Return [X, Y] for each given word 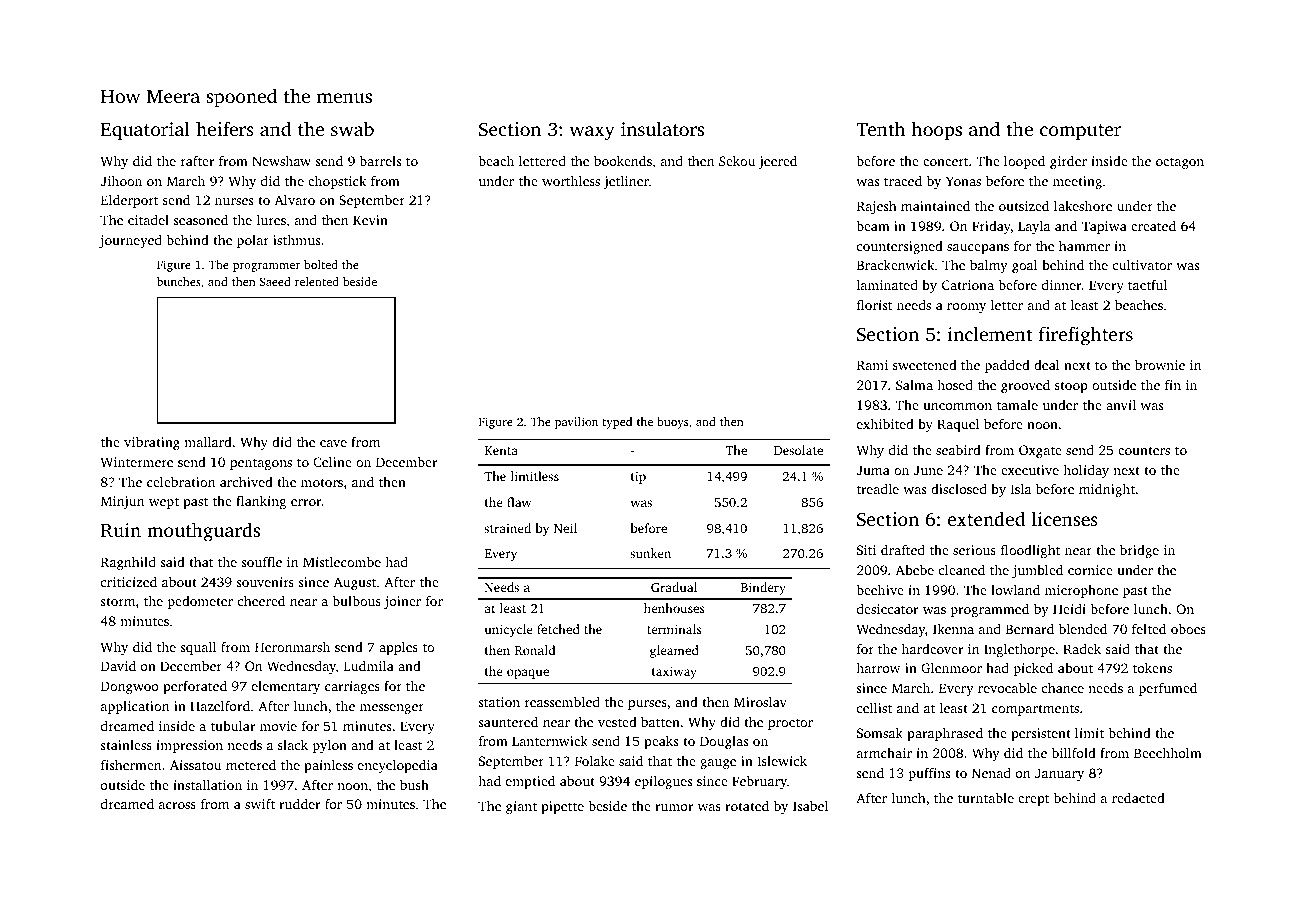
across [177, 805]
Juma [873, 470]
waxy [592, 133]
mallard [208, 441]
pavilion [576, 423]
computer [1080, 132]
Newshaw [281, 161]
